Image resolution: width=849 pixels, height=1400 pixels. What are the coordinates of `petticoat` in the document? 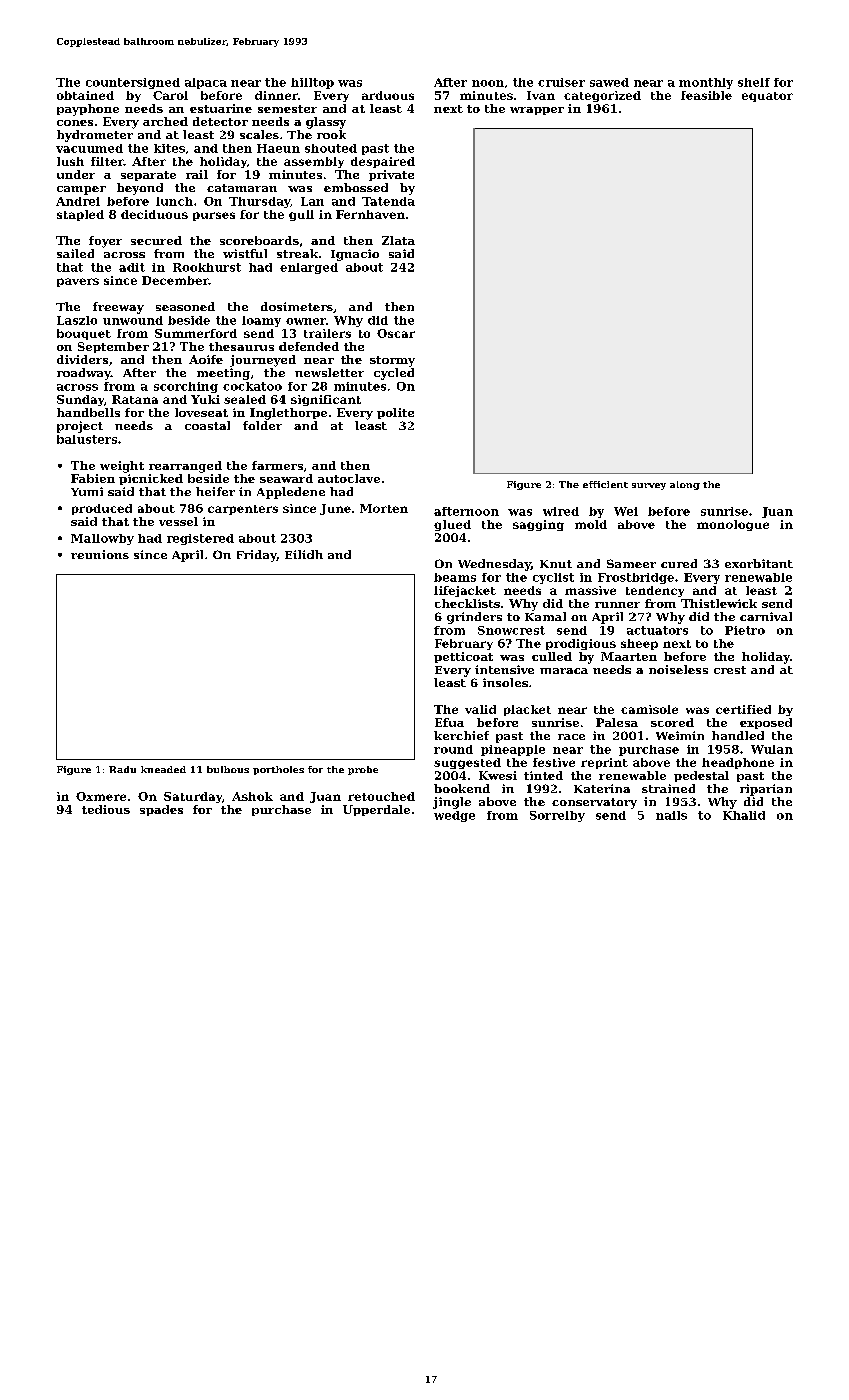 It's located at (463, 657).
